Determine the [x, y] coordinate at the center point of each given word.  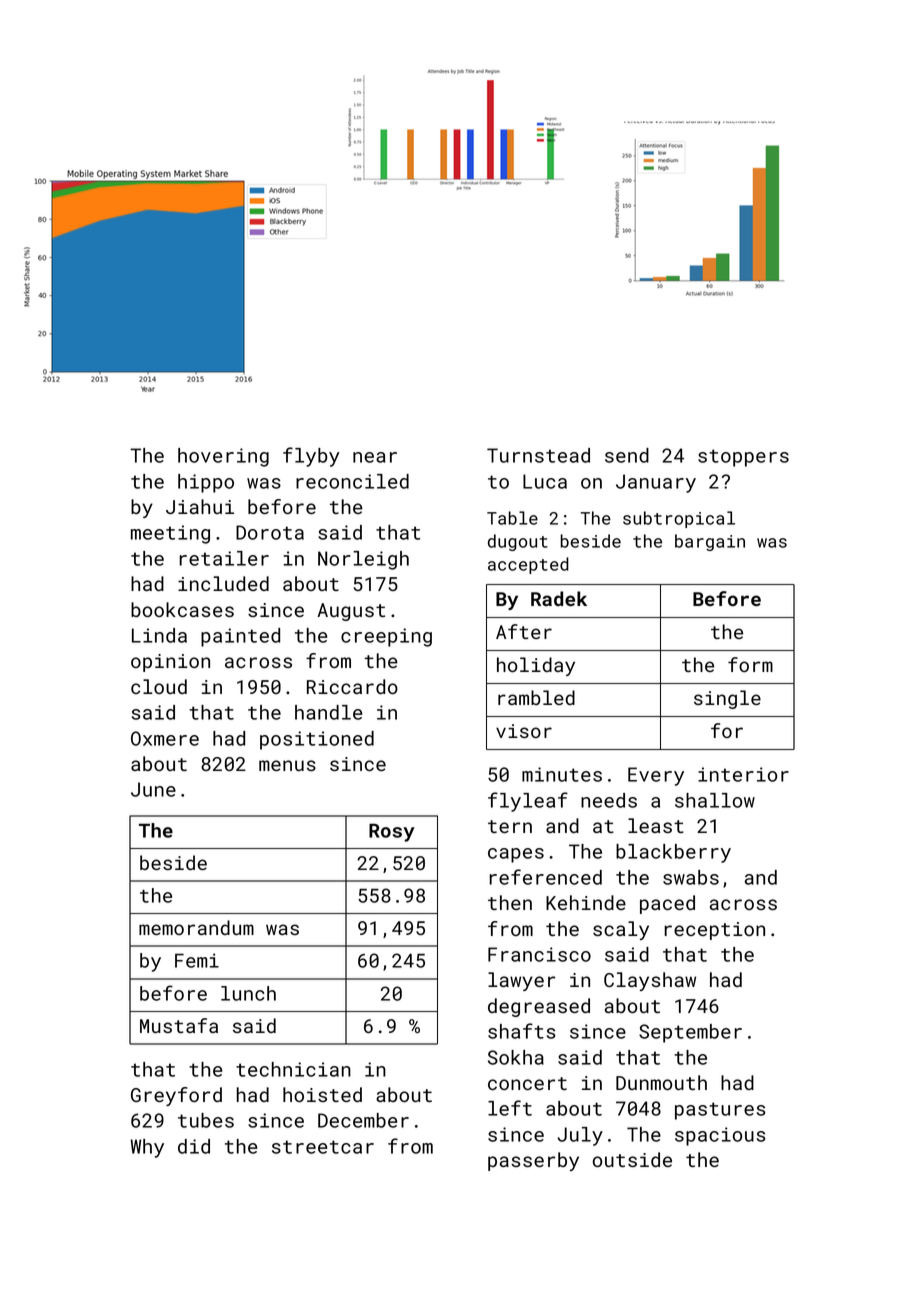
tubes [206, 1120]
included [223, 583]
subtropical [679, 519]
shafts [522, 1031]
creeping [386, 637]
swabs [691, 877]
